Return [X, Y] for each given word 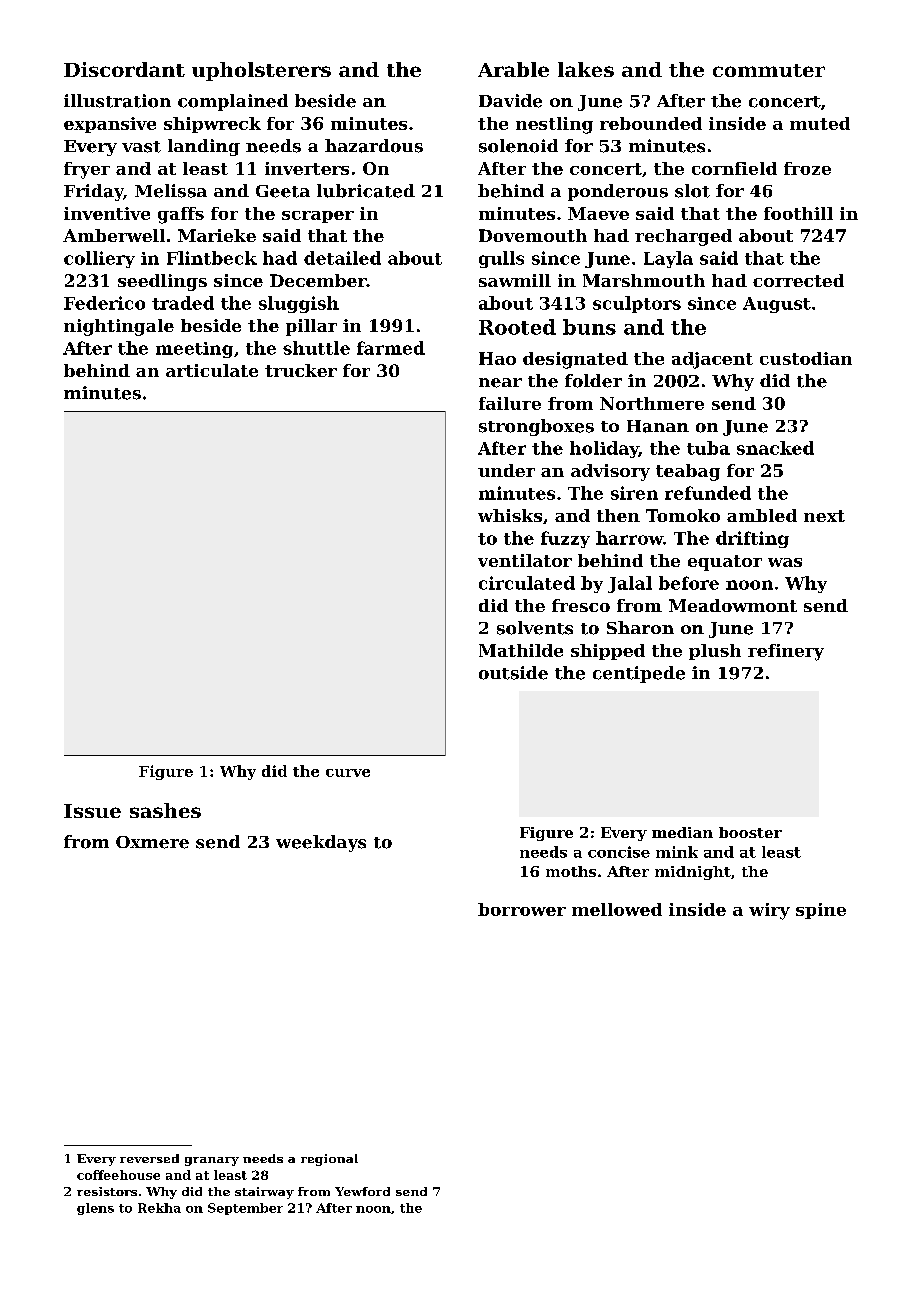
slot [692, 191]
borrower [522, 909]
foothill [798, 213]
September [245, 1209]
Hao [497, 358]
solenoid [518, 146]
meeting [194, 350]
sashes [165, 810]
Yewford [362, 1191]
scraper [318, 217]
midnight [693, 873]
